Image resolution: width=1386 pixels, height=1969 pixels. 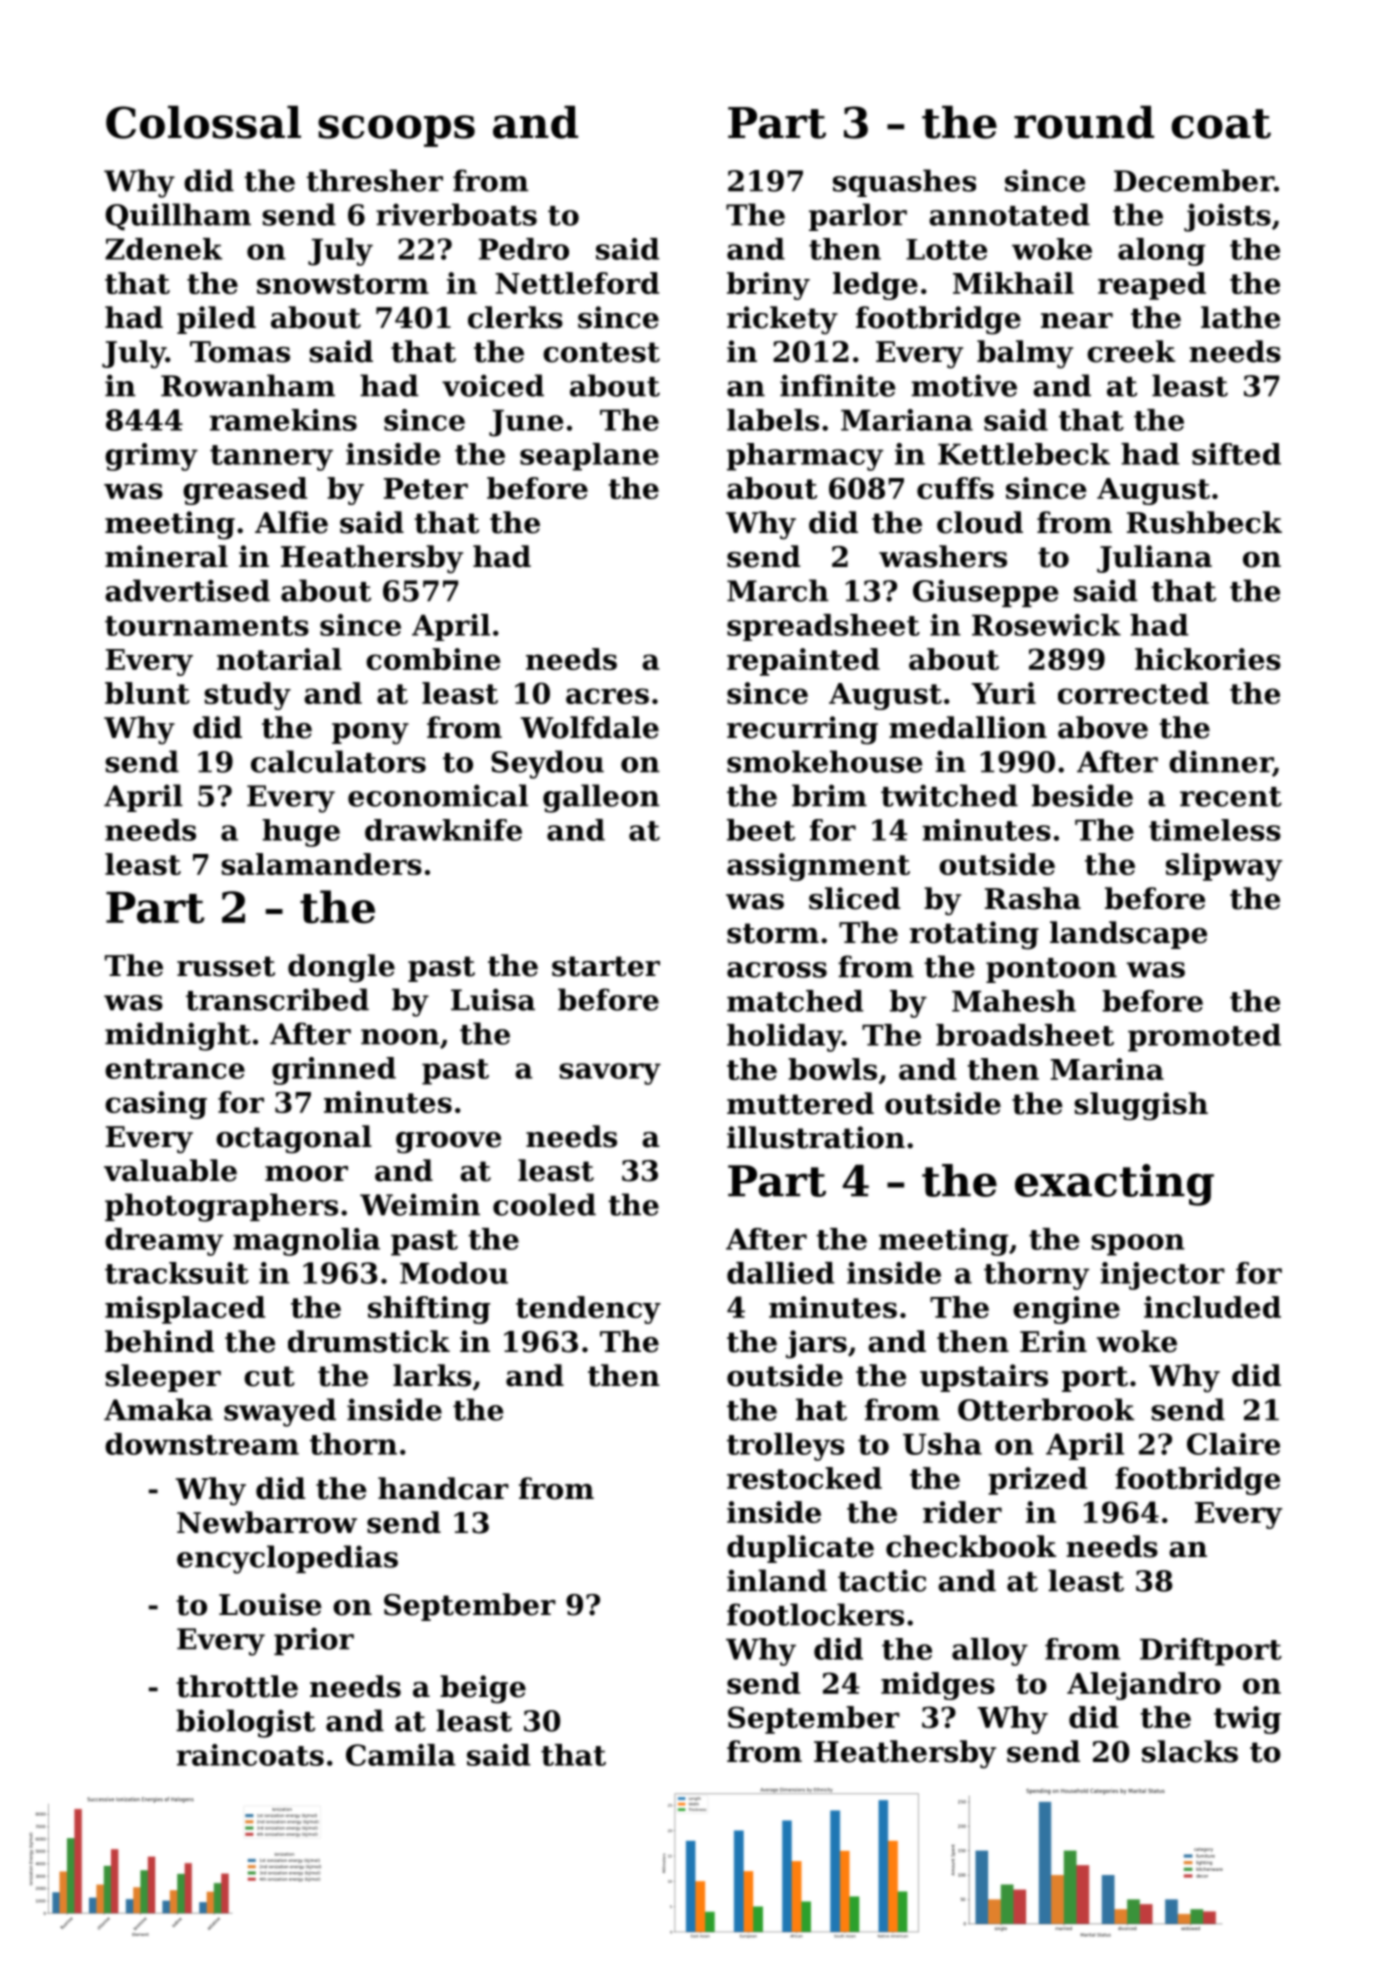 What do you see at coordinates (432, 1375) in the screenshot?
I see `larks` at bounding box center [432, 1375].
